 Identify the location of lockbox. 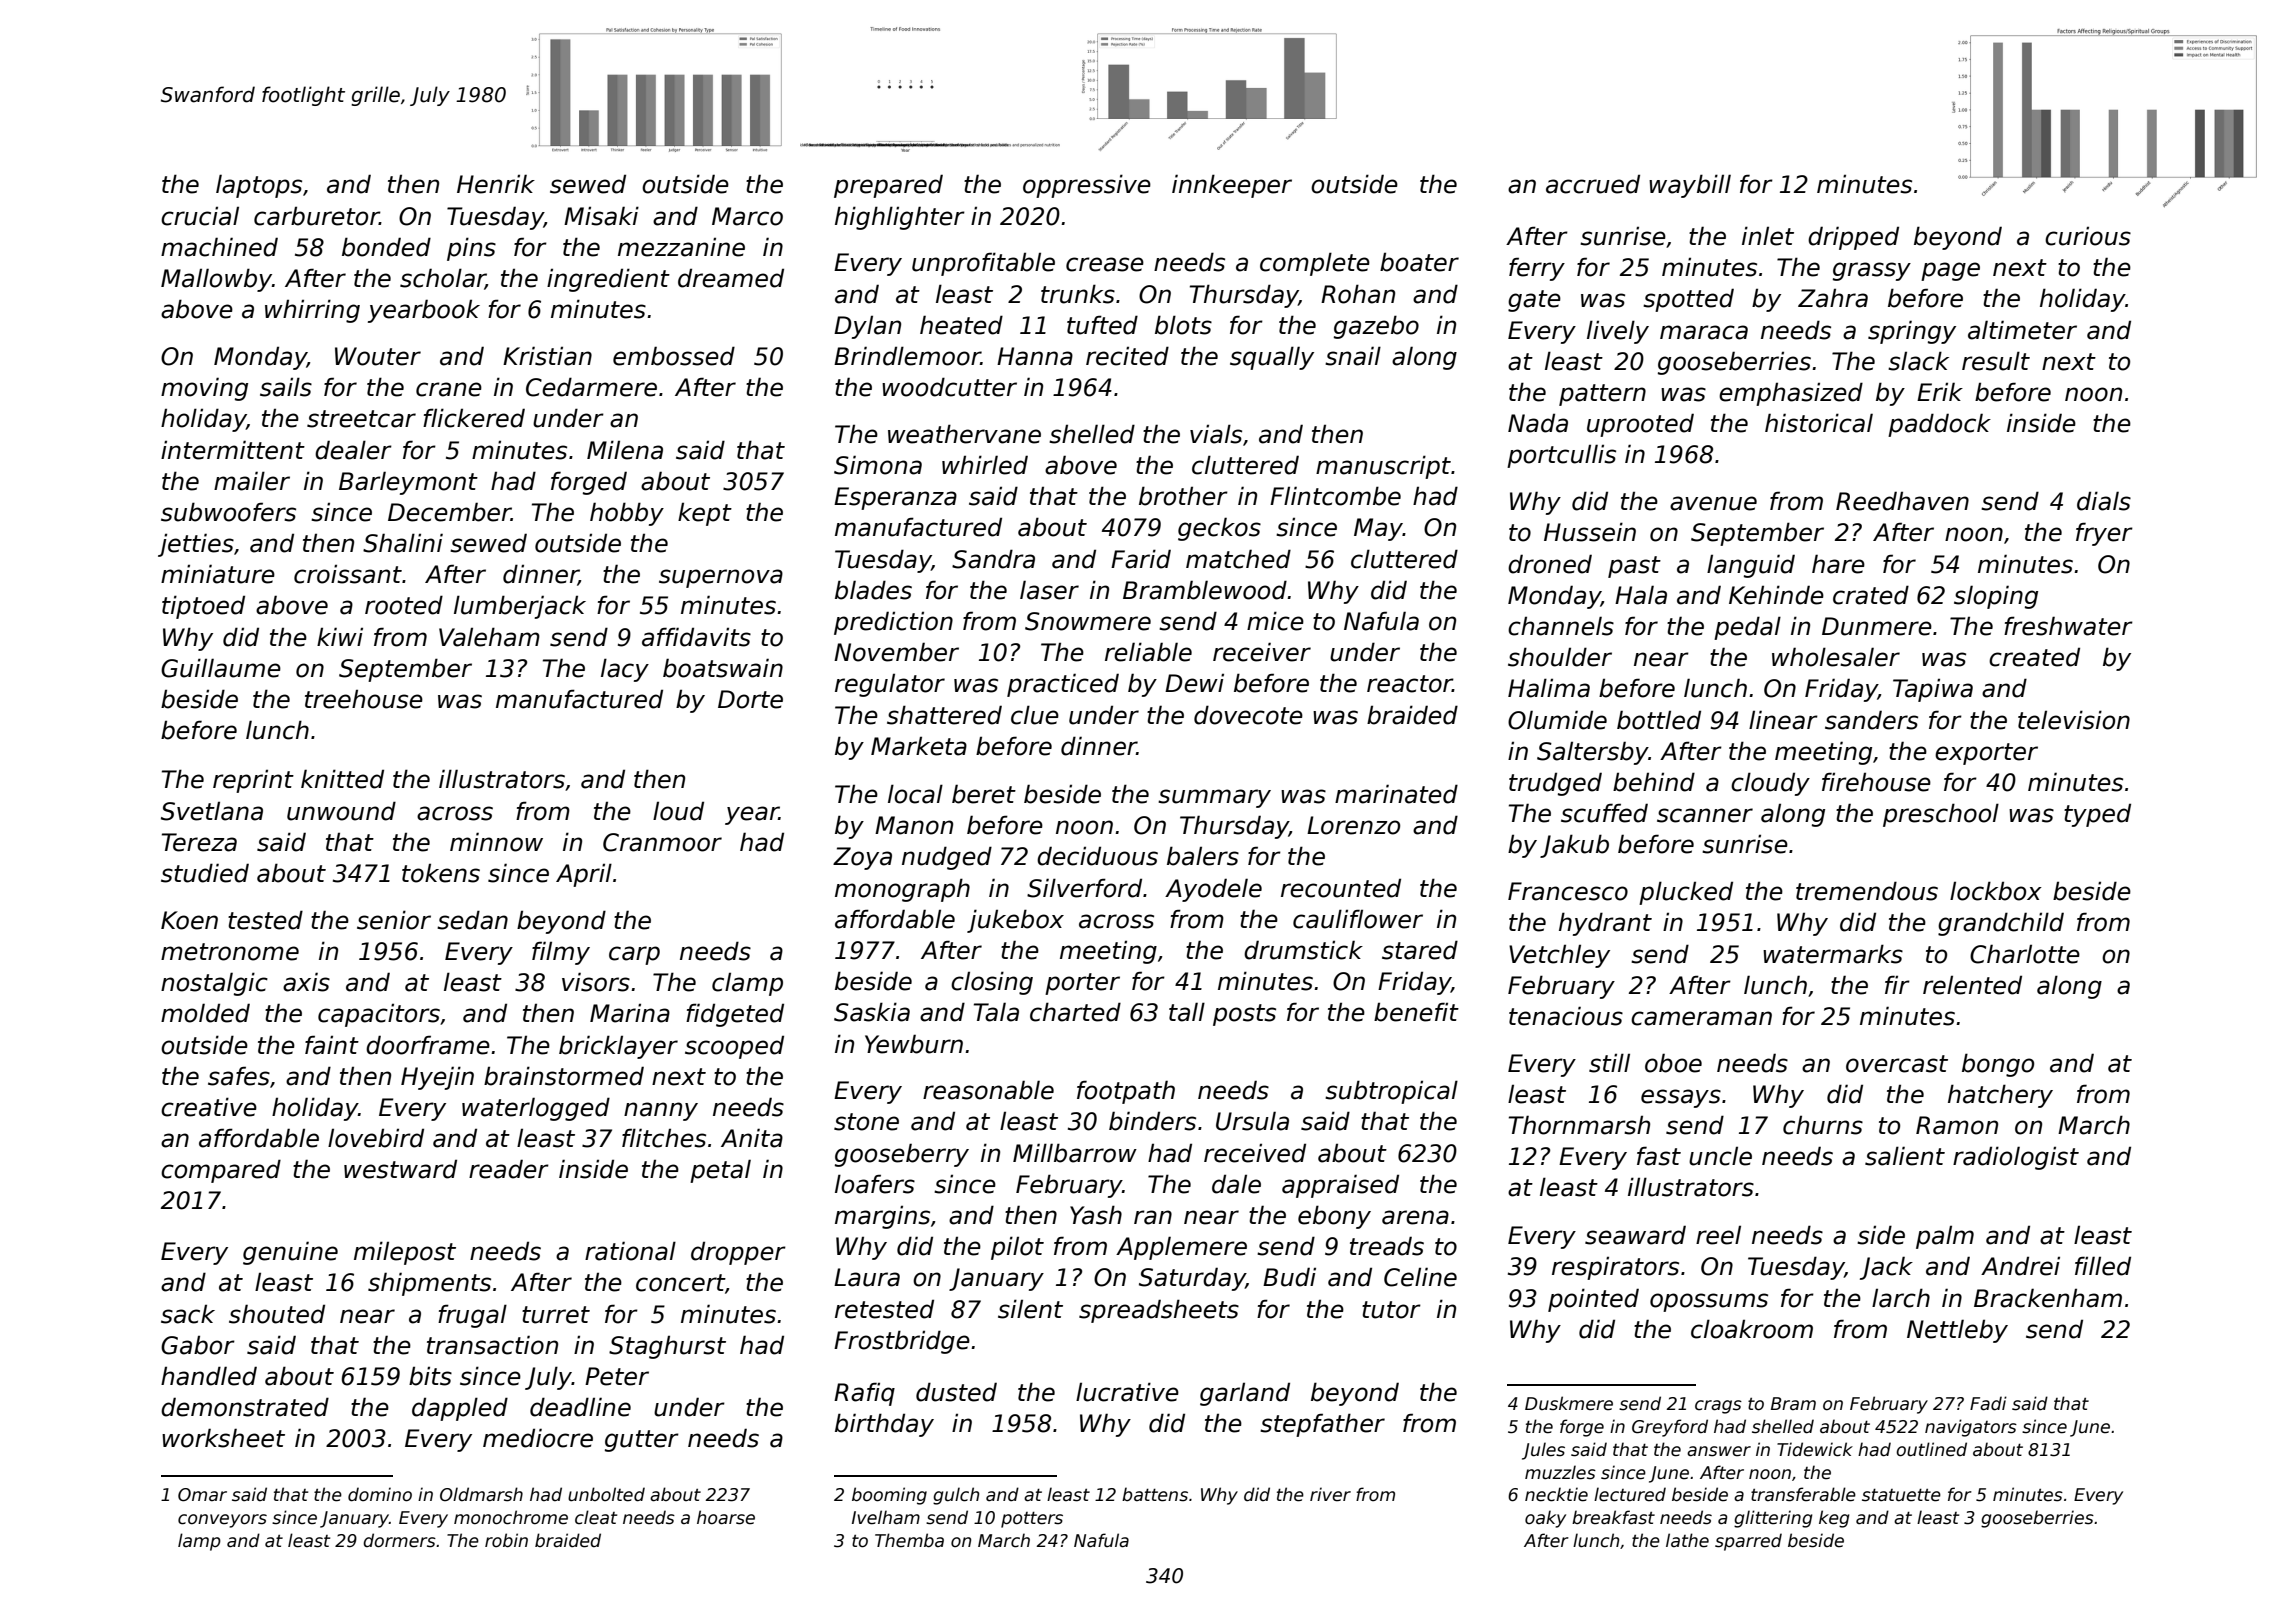
(1996, 891).
